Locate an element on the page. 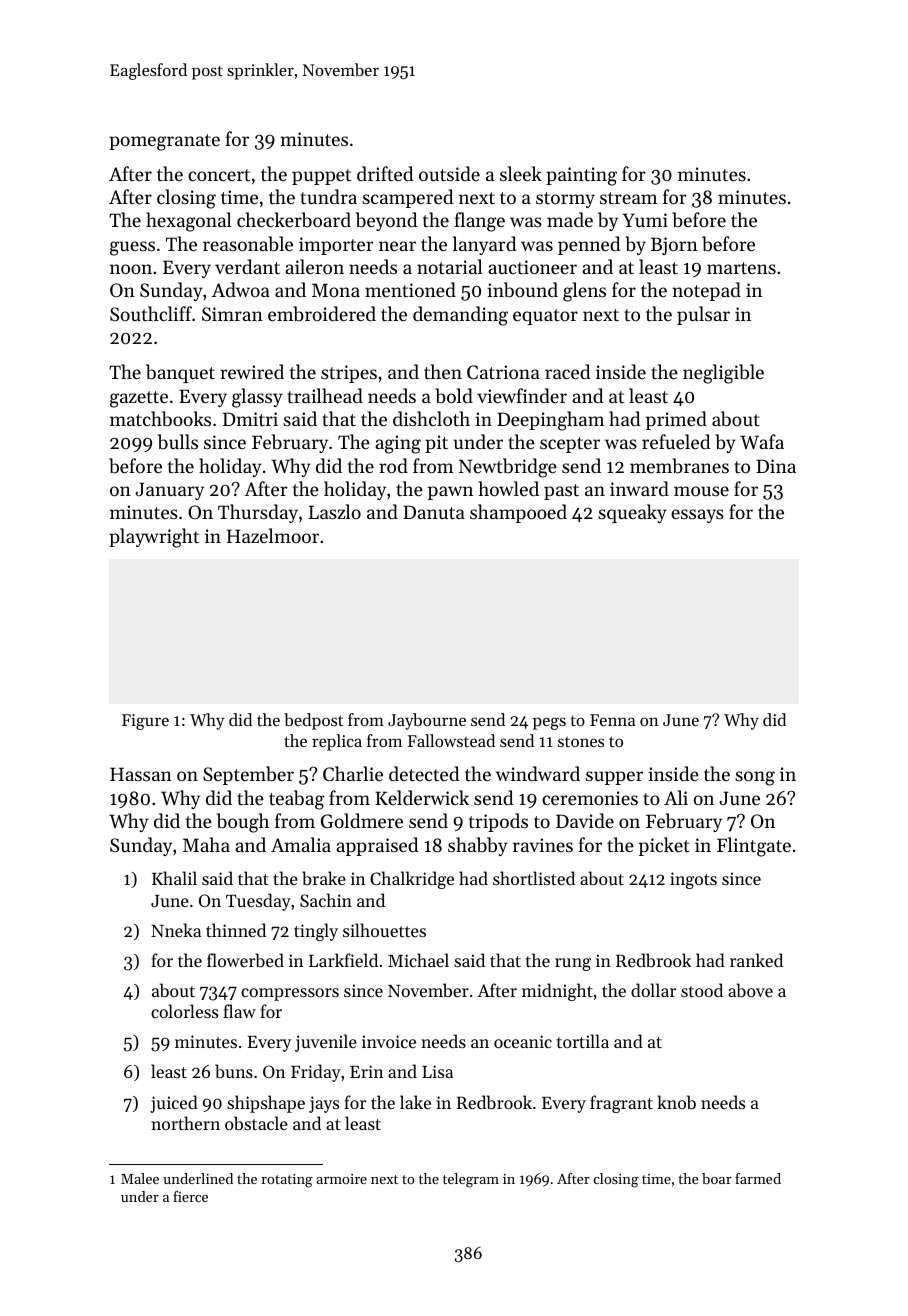 This document has height=1316, width=908. song is located at coordinates (755, 778).
